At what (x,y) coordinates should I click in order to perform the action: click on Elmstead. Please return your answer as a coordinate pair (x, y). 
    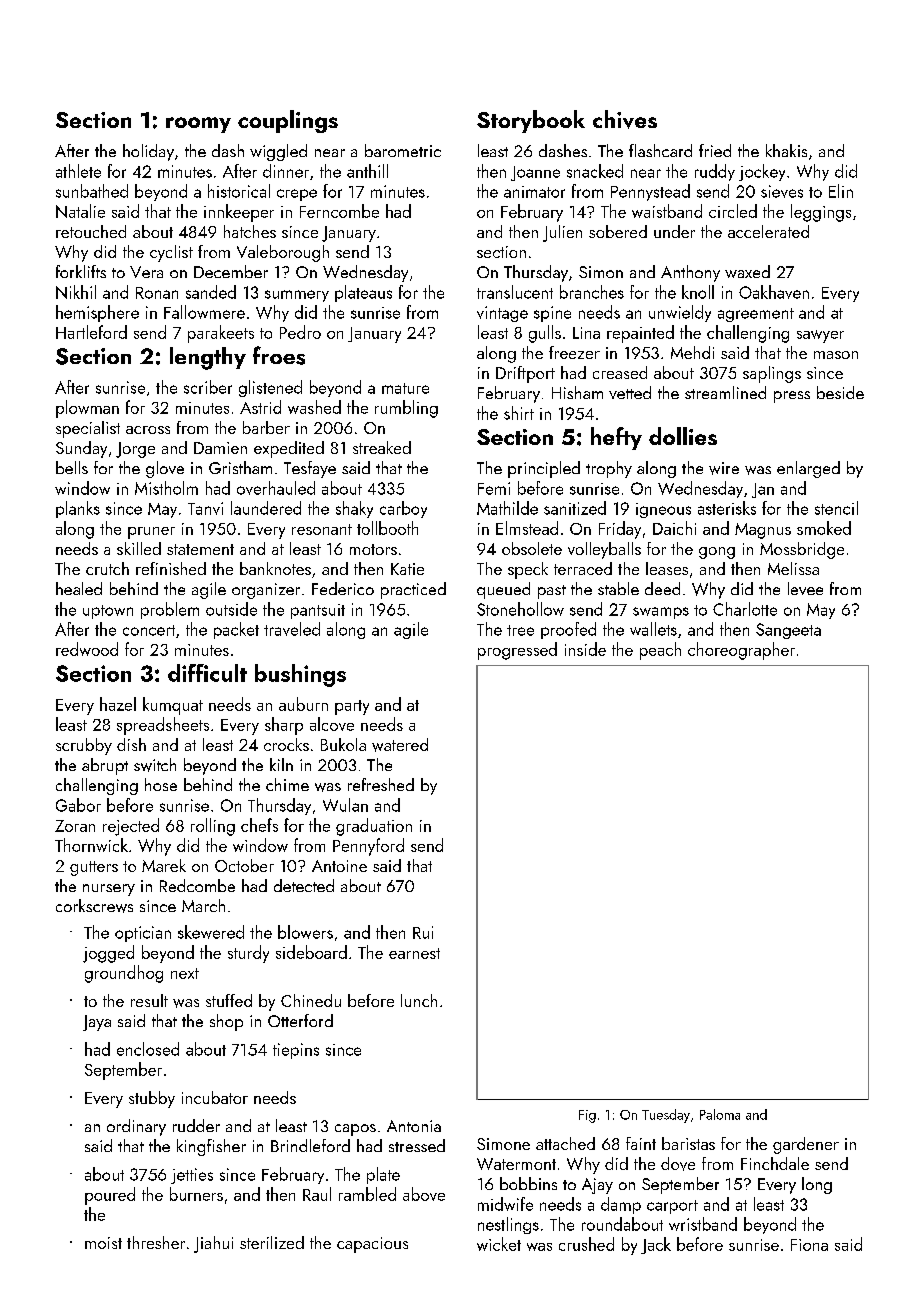
    Looking at the image, I should click on (527, 528).
